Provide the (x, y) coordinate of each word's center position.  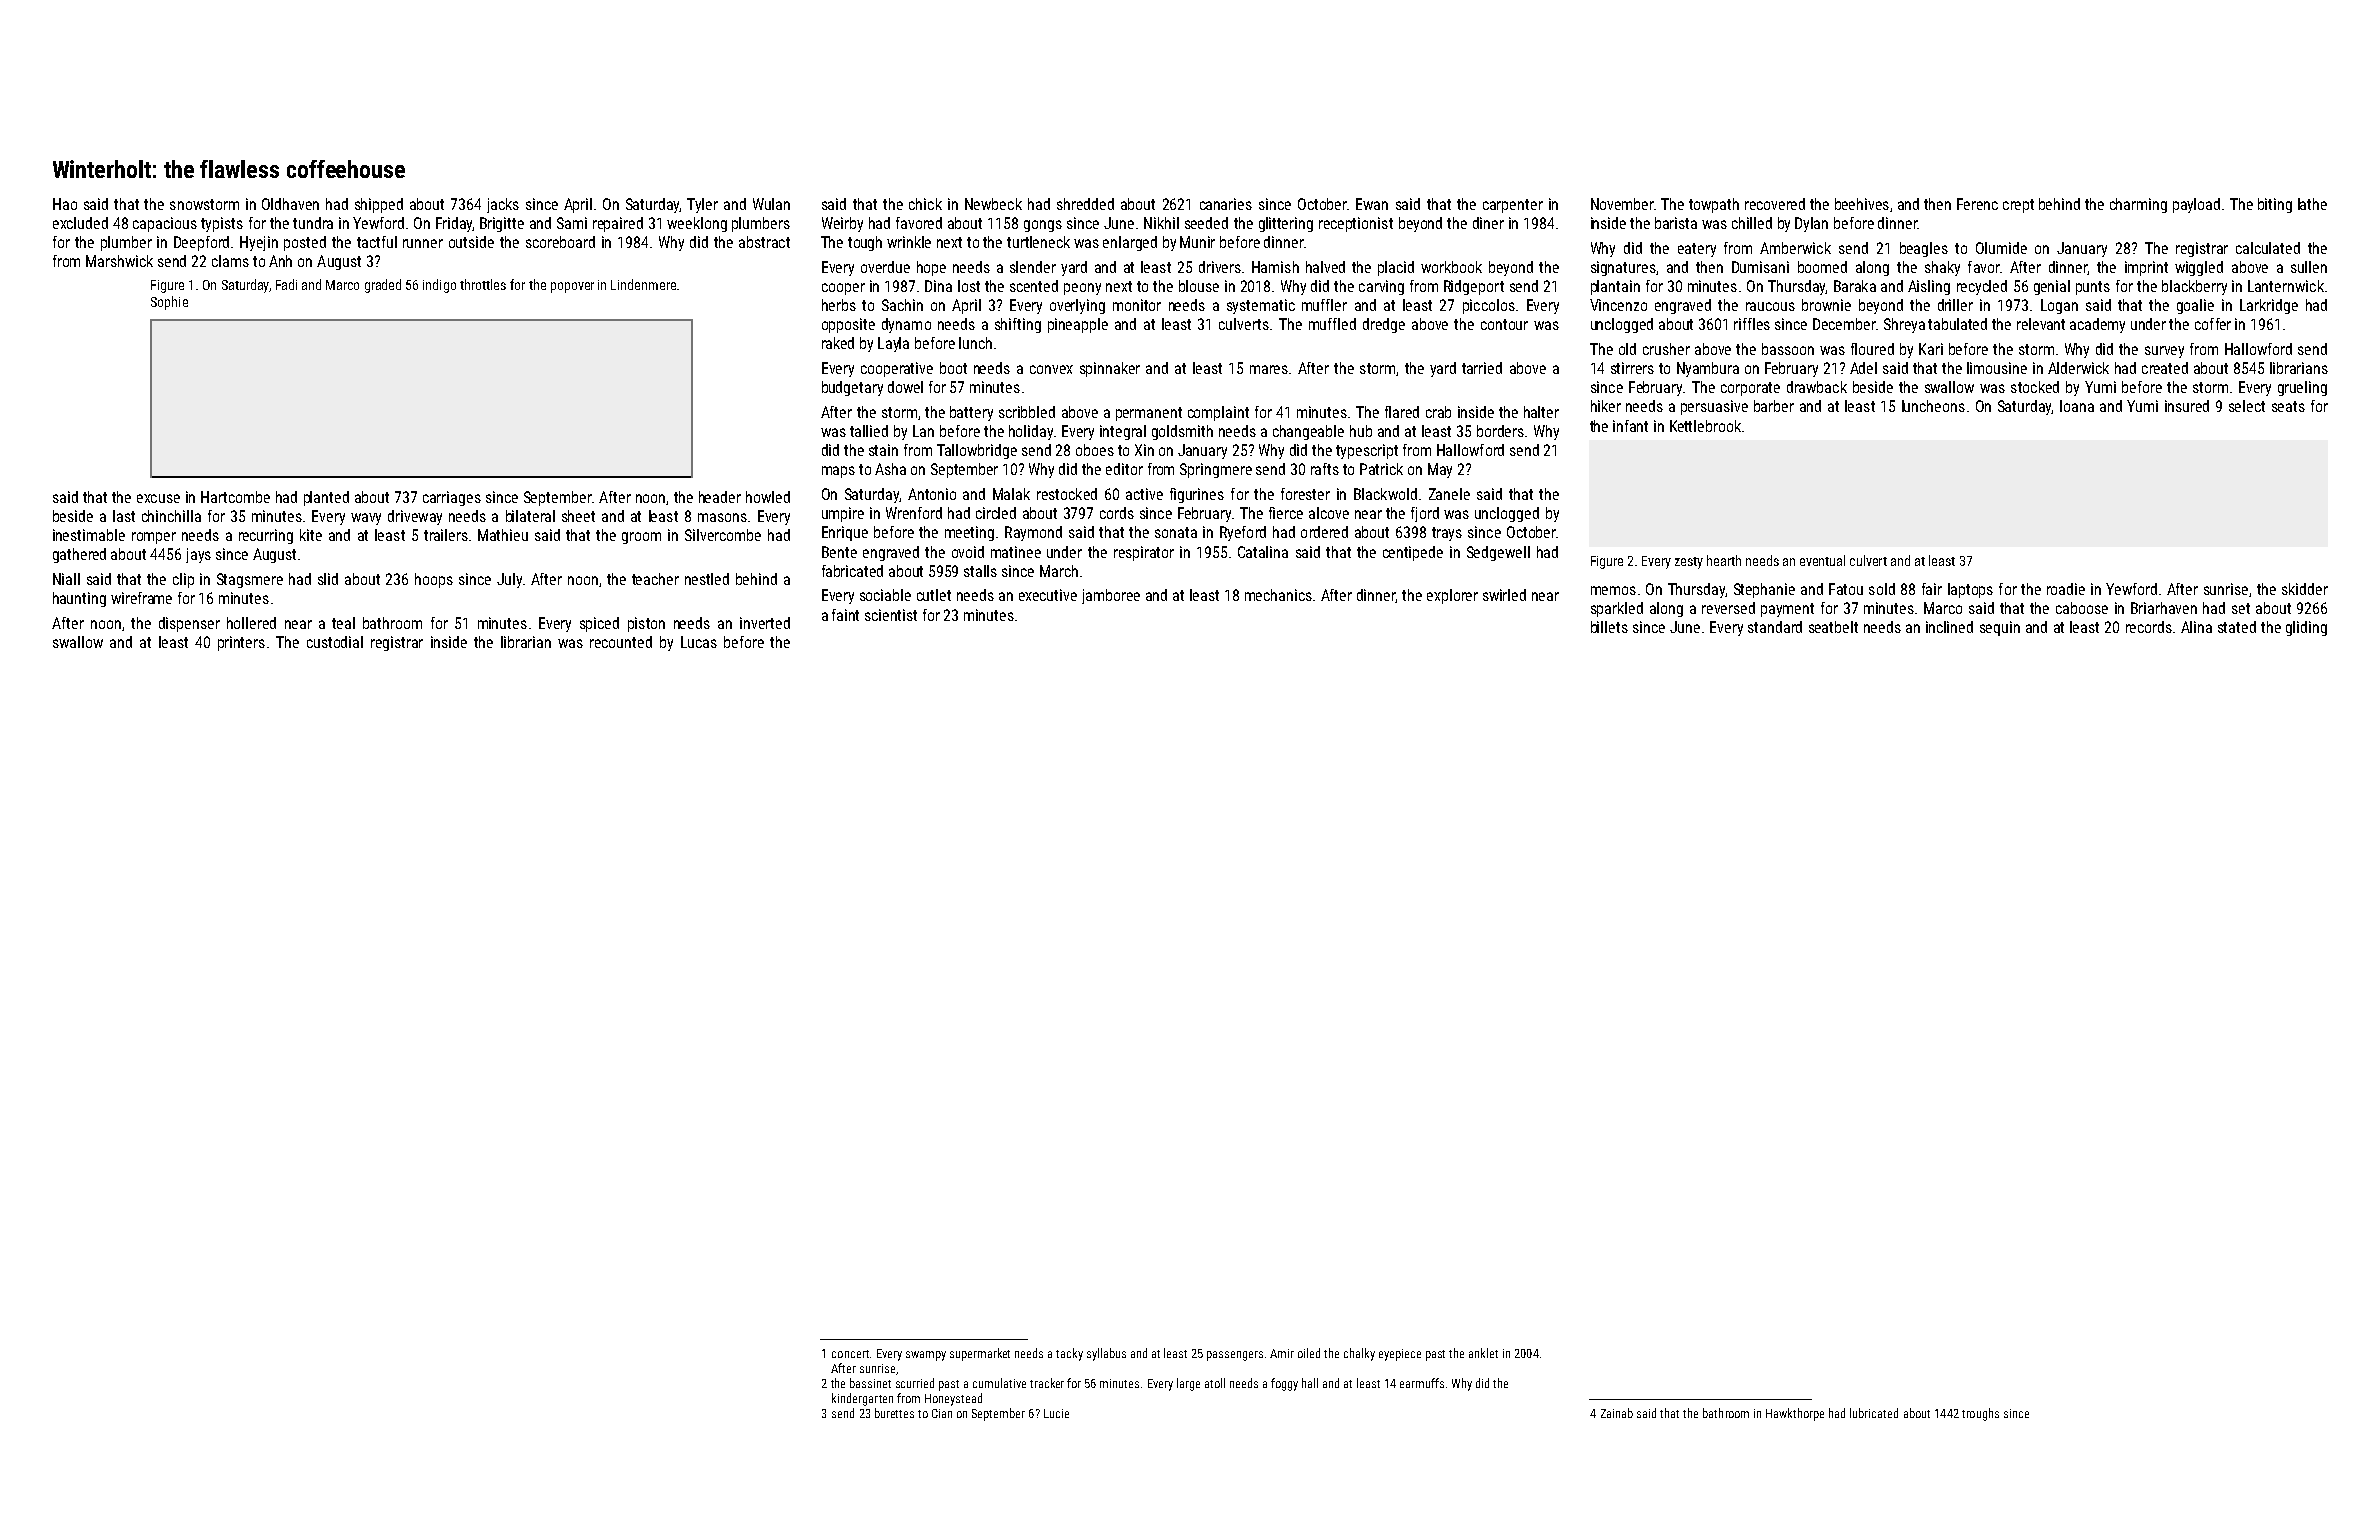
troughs (1980, 1414)
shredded (1085, 204)
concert (850, 1354)
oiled (1309, 1353)
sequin (2000, 628)
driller (1955, 305)
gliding (2306, 628)
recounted (621, 642)
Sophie (169, 303)
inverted (765, 623)
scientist (891, 615)
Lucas (699, 642)
